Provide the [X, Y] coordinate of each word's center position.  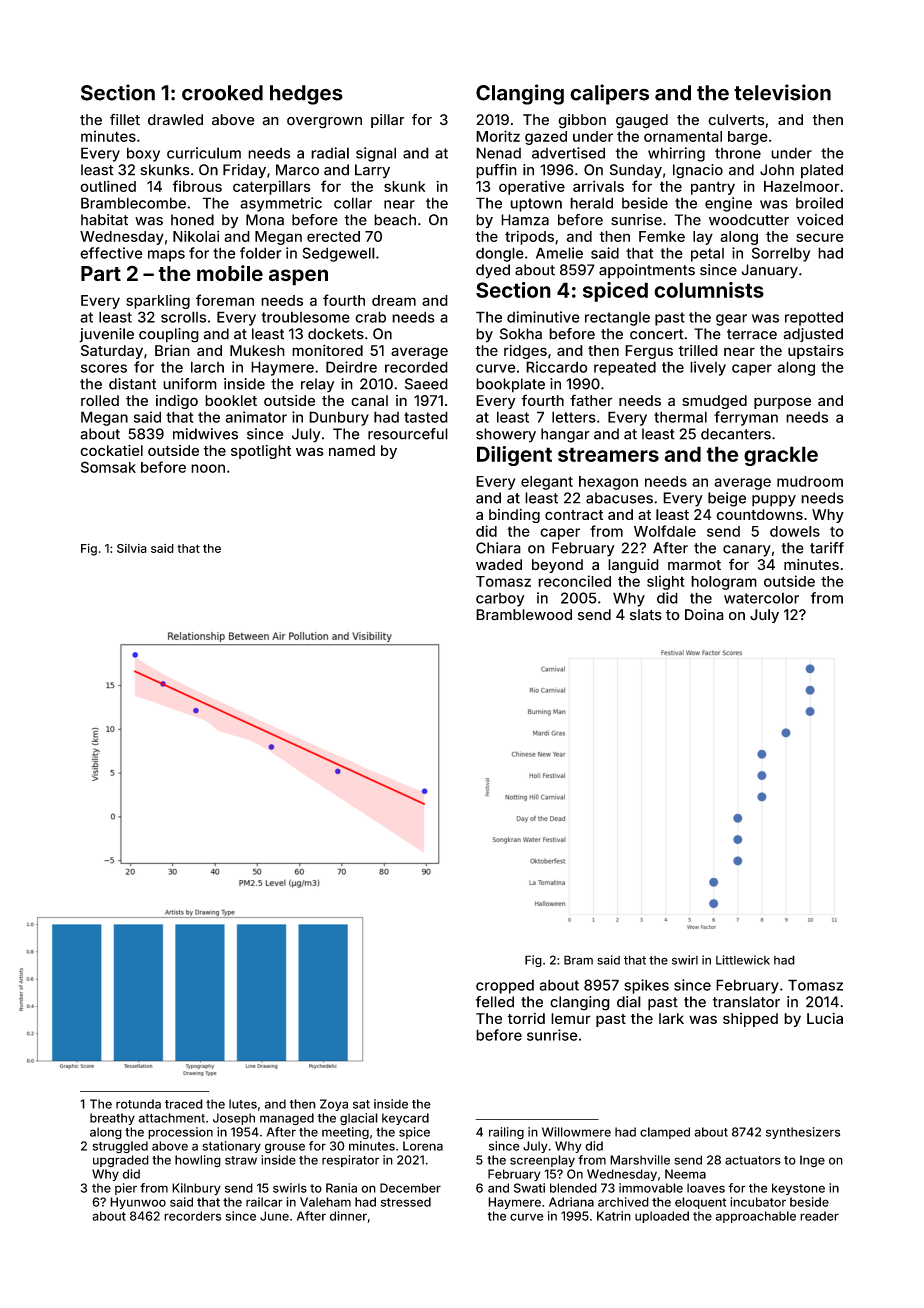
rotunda [138, 1104]
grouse [285, 1148]
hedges [306, 95]
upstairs [816, 351]
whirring [676, 154]
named [352, 450]
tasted [426, 417]
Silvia [132, 548]
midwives [205, 434]
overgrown [324, 123]
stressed [406, 1202]
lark [671, 1018]
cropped [505, 986]
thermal [680, 417]
